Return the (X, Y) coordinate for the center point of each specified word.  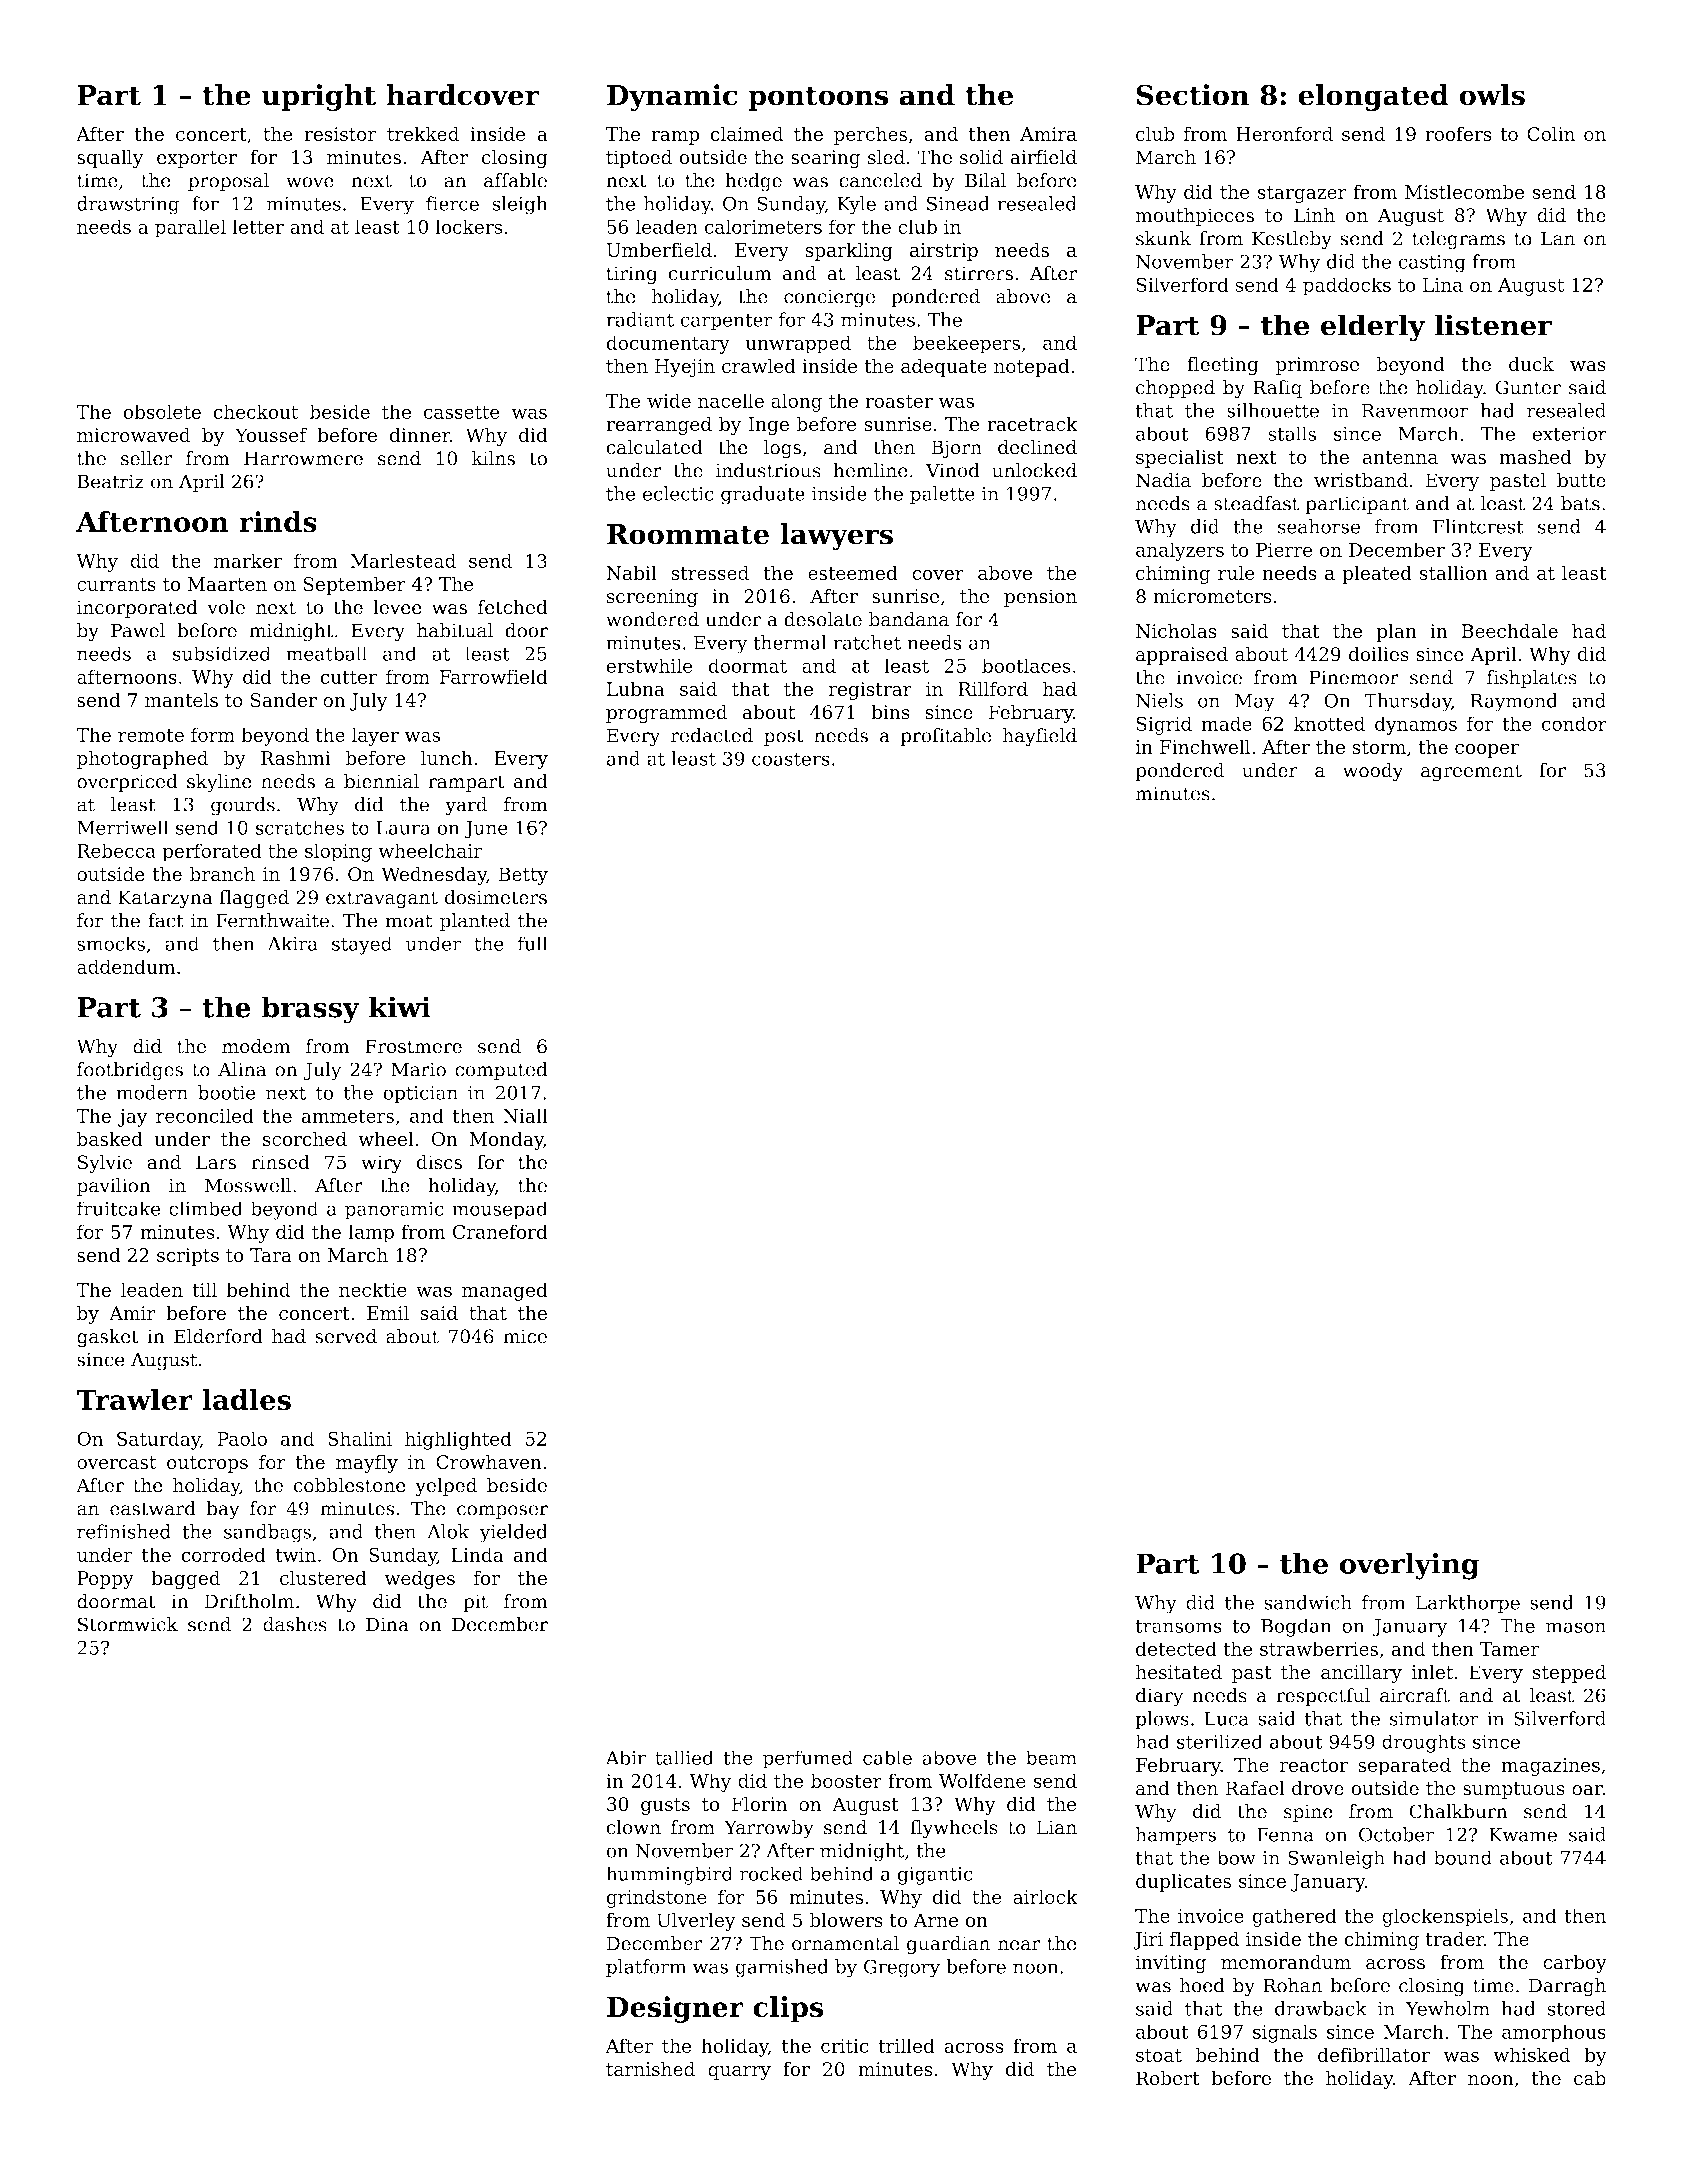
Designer (675, 2009)
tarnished (650, 2069)
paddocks (1347, 286)
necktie (373, 1289)
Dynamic (672, 97)
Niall (525, 1115)
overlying (1410, 1566)
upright (318, 97)
